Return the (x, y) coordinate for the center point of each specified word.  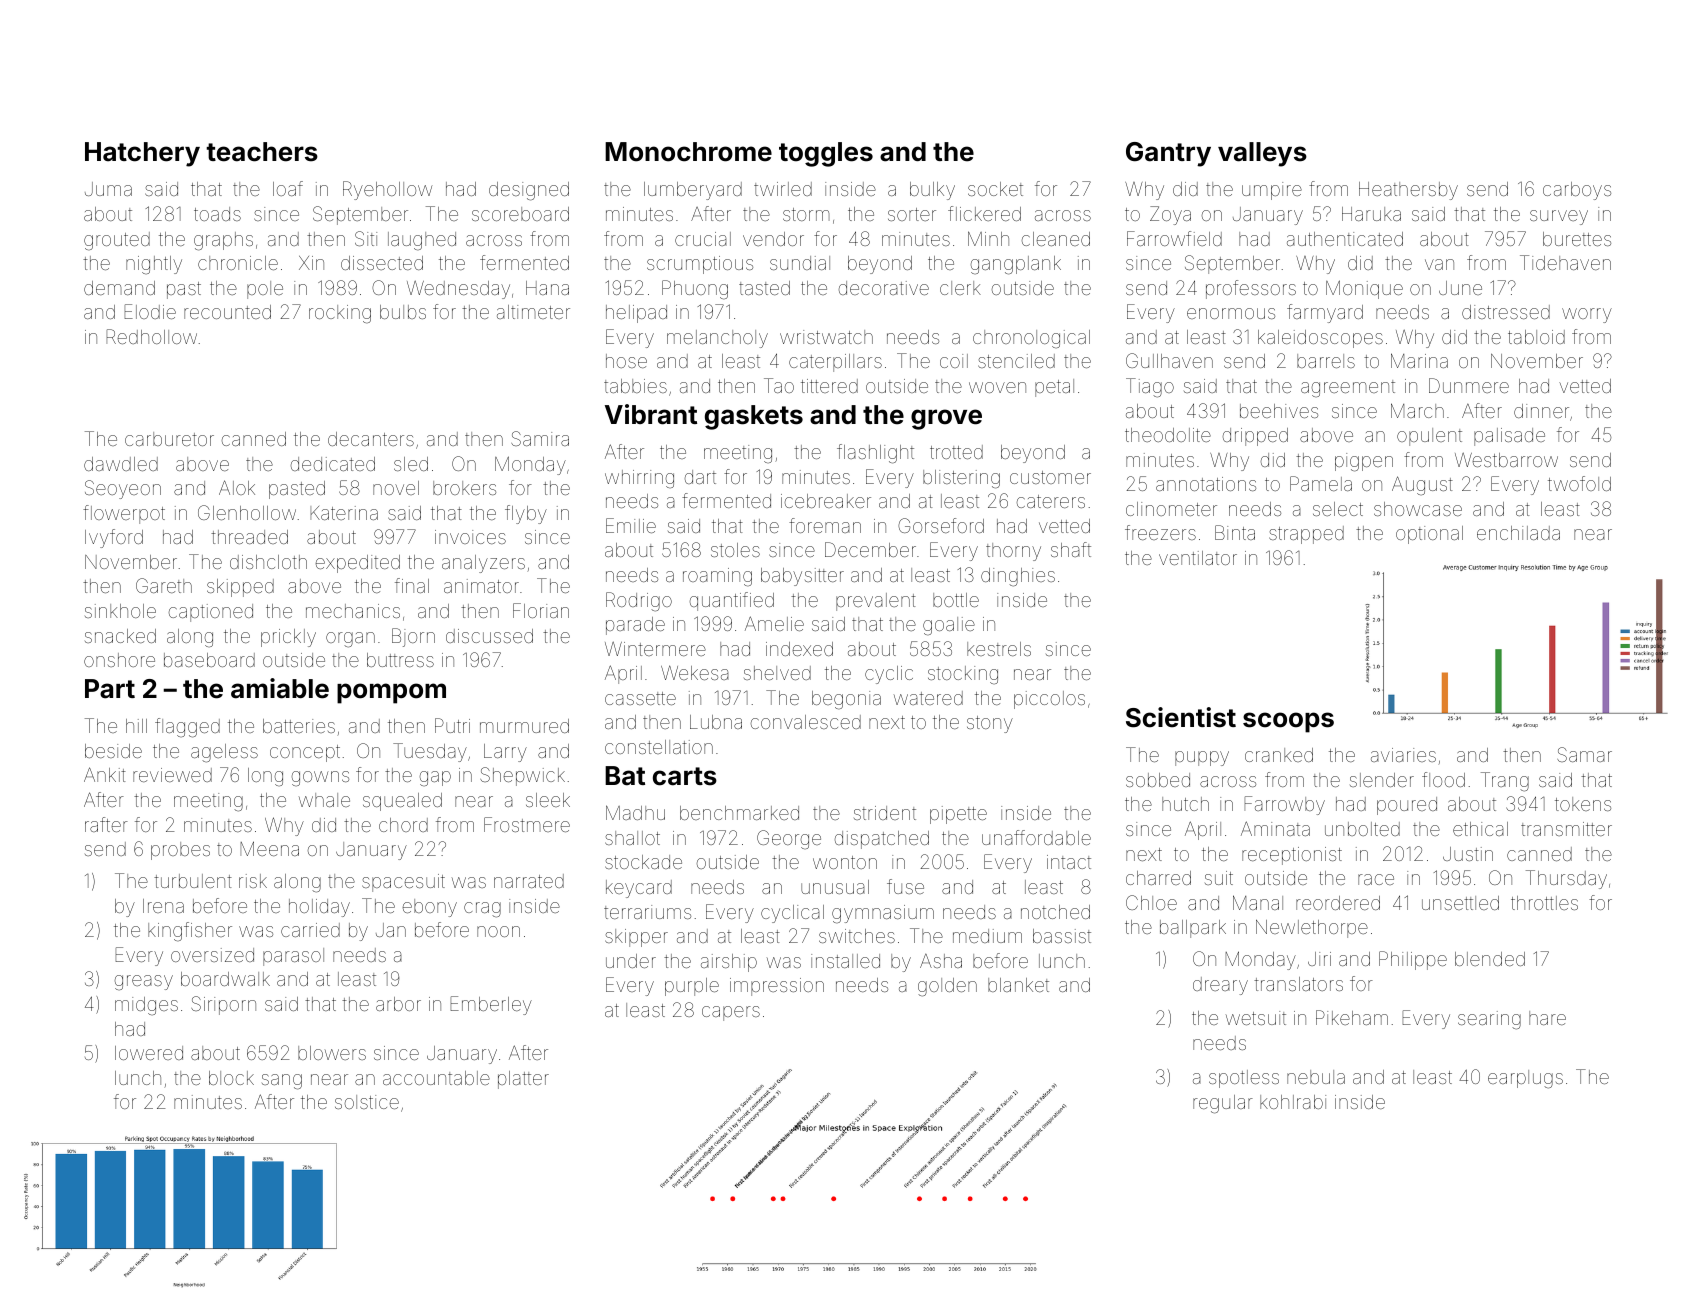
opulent (1429, 437)
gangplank (1016, 265)
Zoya (1170, 215)
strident (885, 813)
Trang (1505, 782)
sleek (548, 800)
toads (217, 214)
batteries (299, 726)
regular (1223, 1104)
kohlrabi (1293, 1102)
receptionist (1292, 856)
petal (1054, 388)
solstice (367, 1102)
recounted (227, 312)
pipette (958, 815)
